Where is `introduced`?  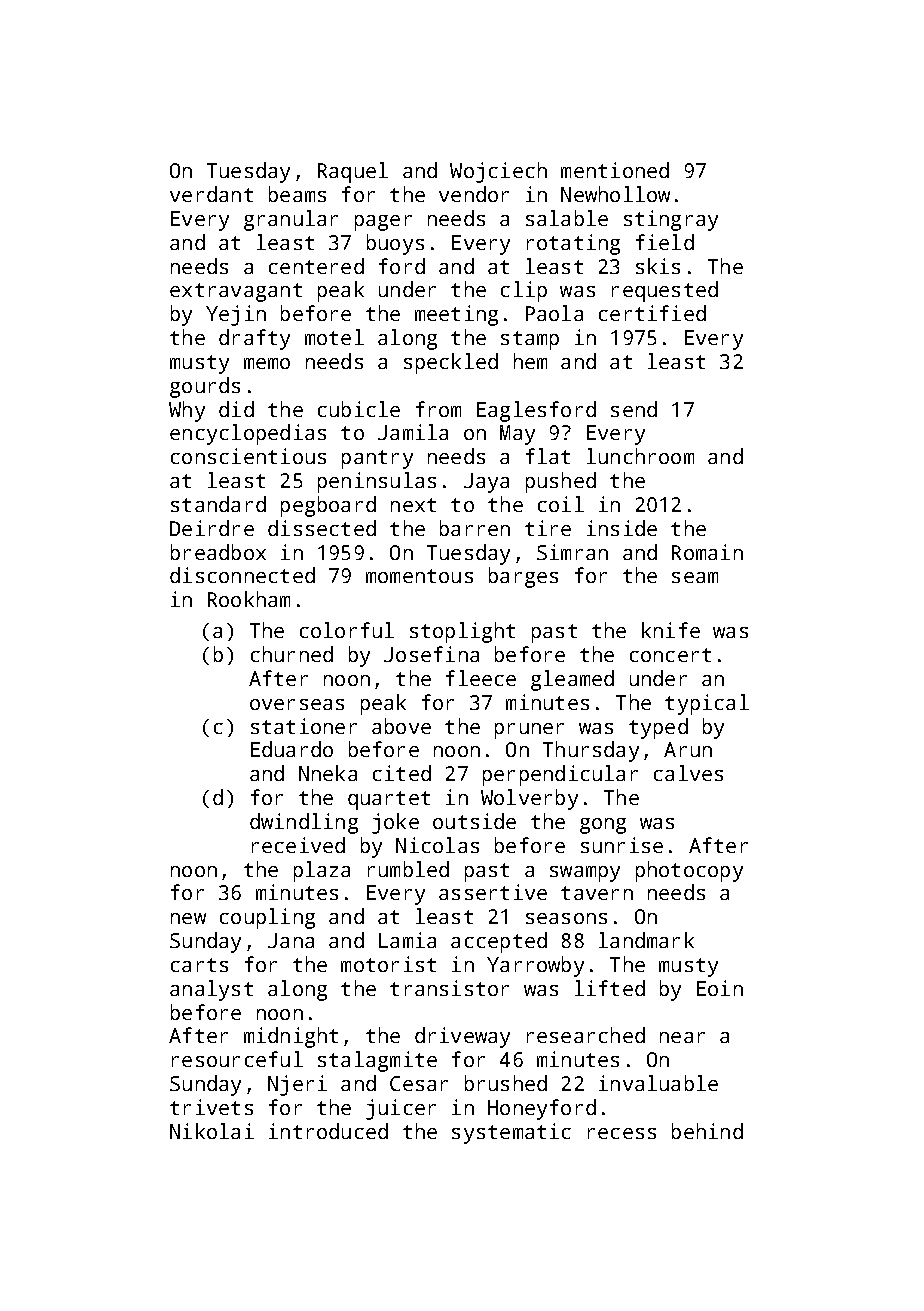 introduced is located at coordinates (328, 1131).
